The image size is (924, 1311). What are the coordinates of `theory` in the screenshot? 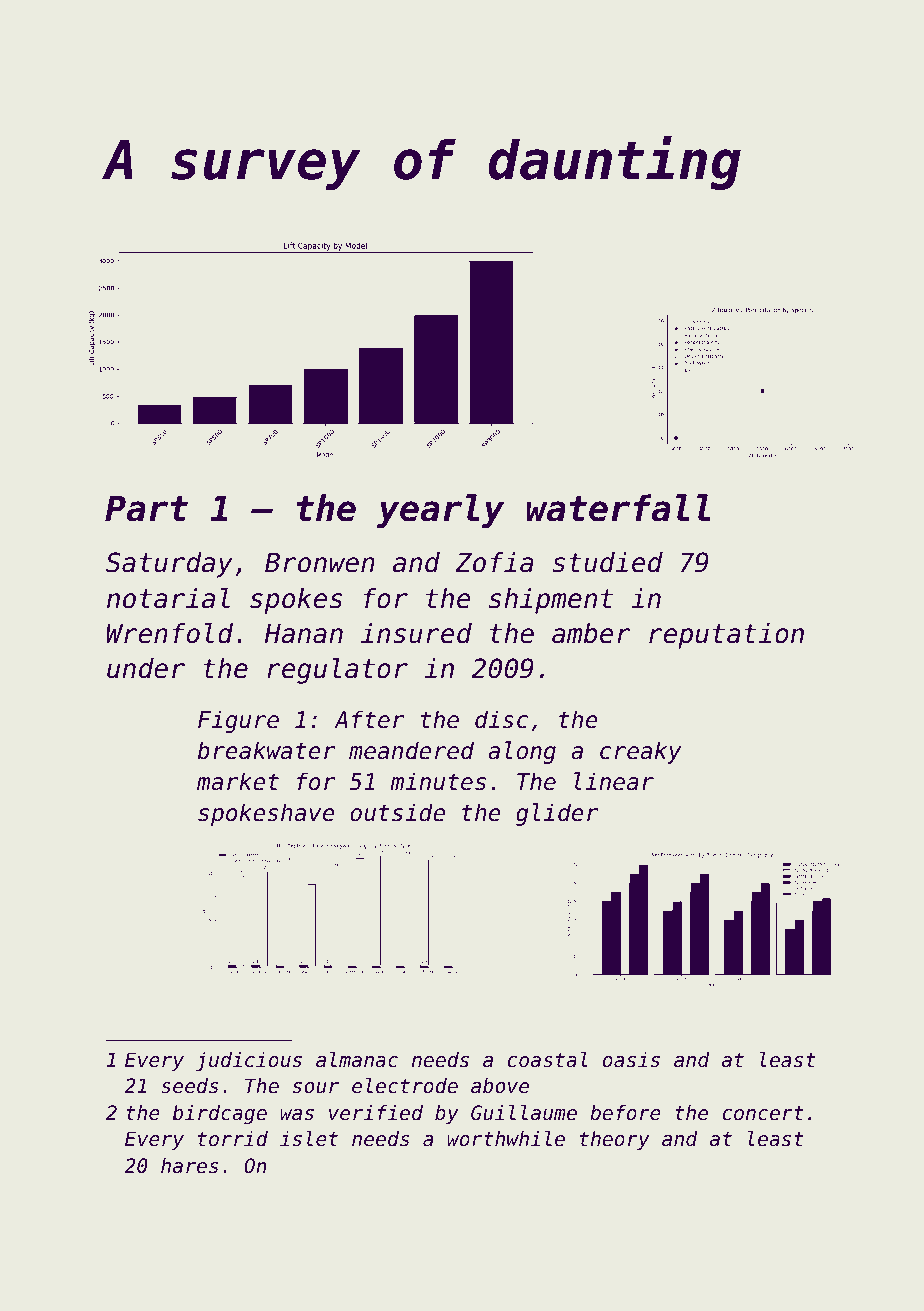 It's located at (615, 1140).
